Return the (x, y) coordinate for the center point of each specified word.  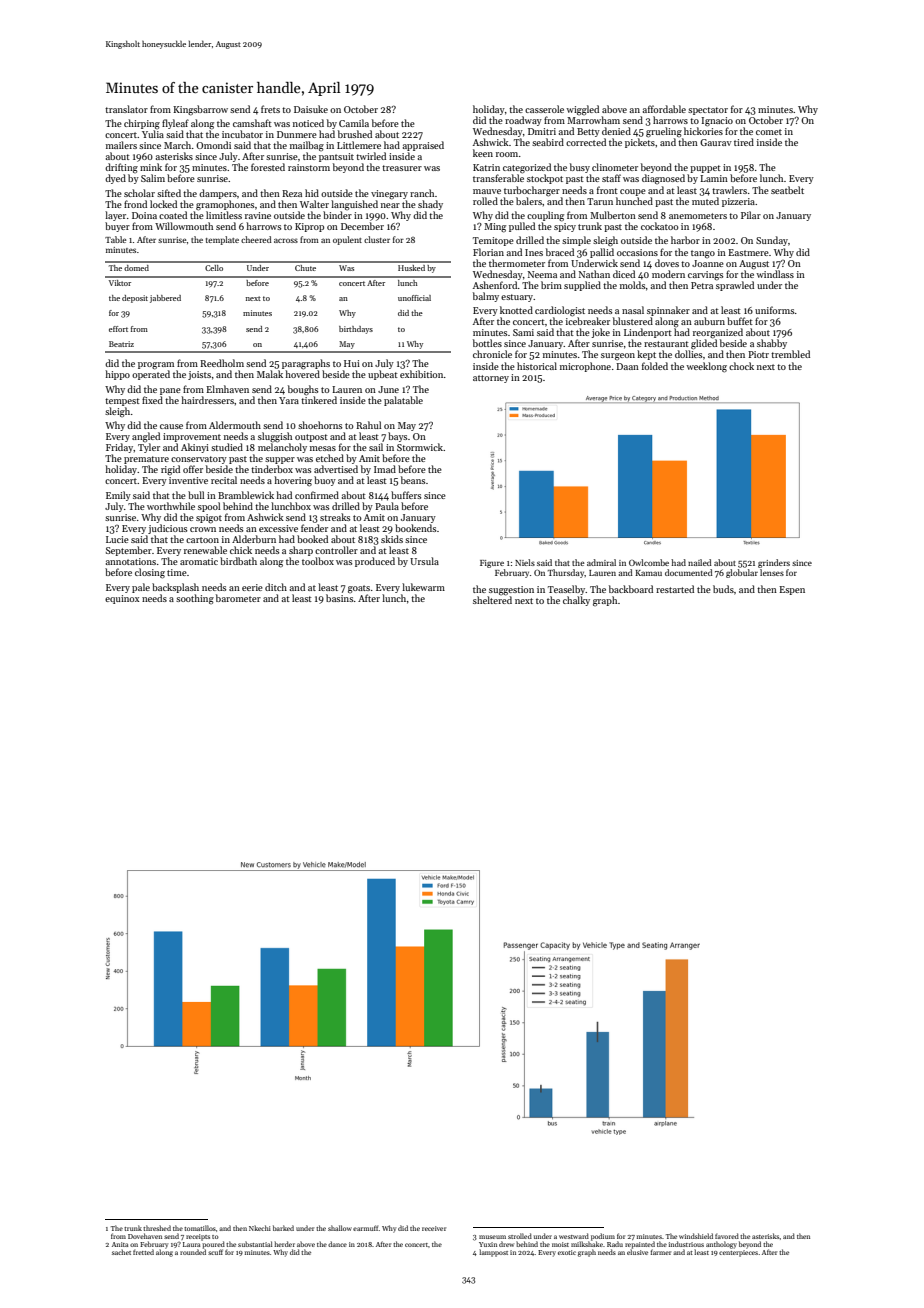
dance (337, 1244)
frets (270, 109)
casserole (544, 109)
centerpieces (738, 1253)
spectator (708, 111)
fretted (143, 1252)
